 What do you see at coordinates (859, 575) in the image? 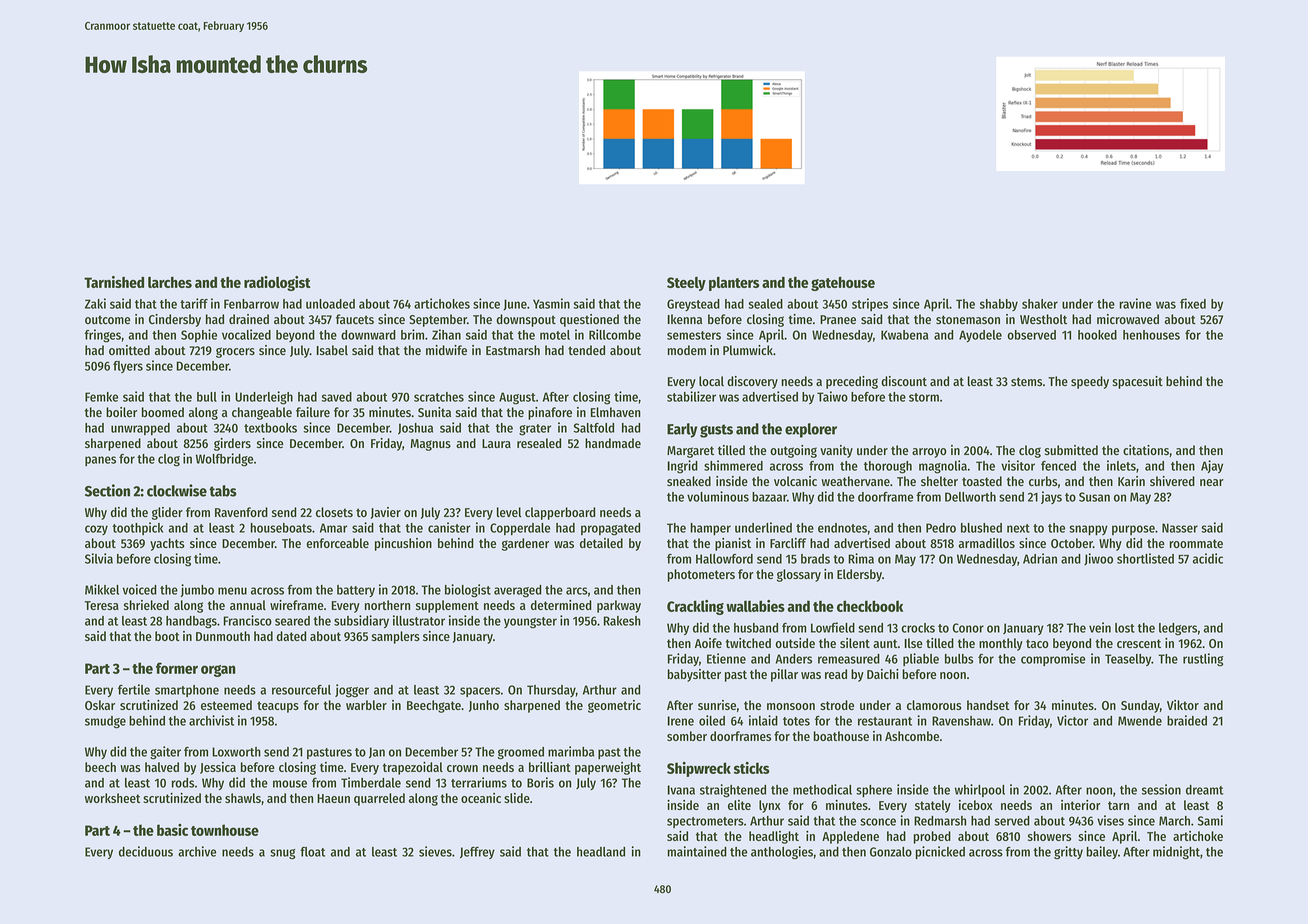
I see `Eldersby` at bounding box center [859, 575].
